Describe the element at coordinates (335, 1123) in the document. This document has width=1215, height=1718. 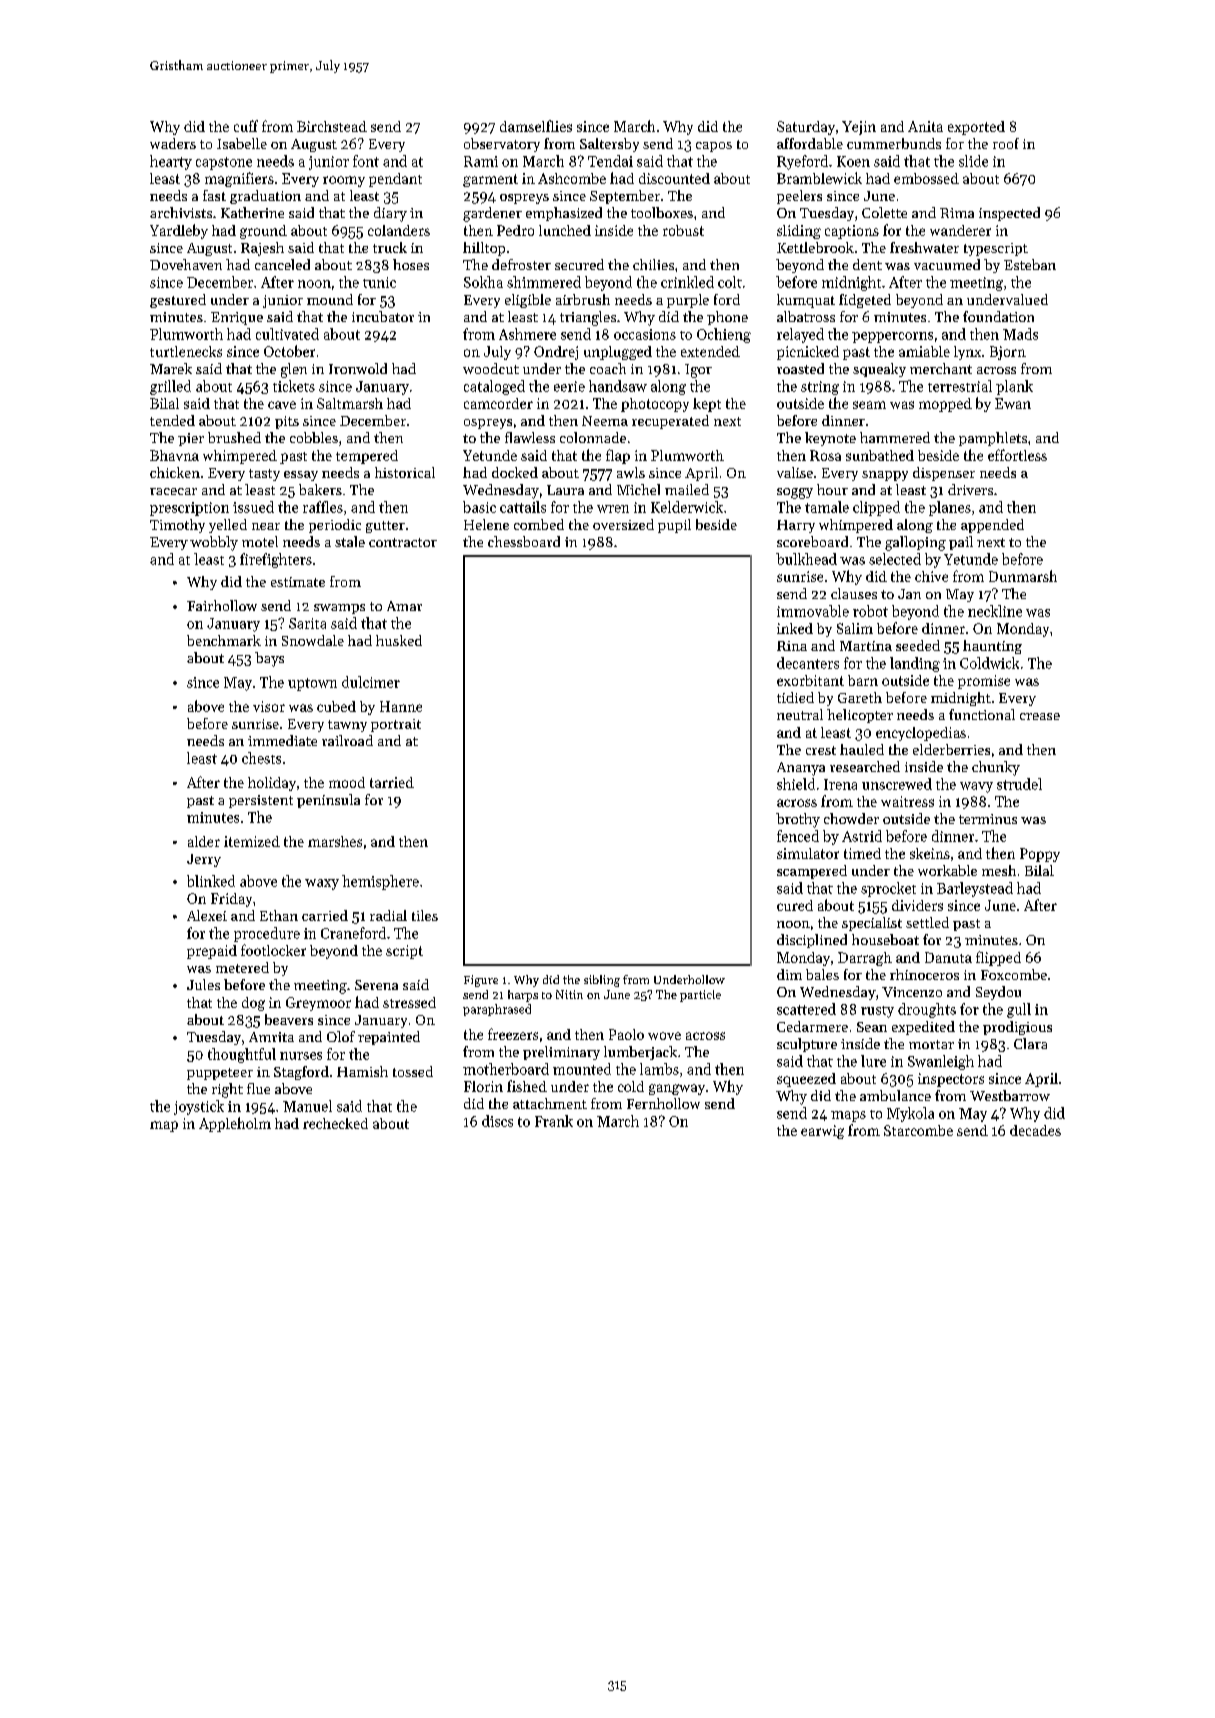
I see `rechecked` at that location.
